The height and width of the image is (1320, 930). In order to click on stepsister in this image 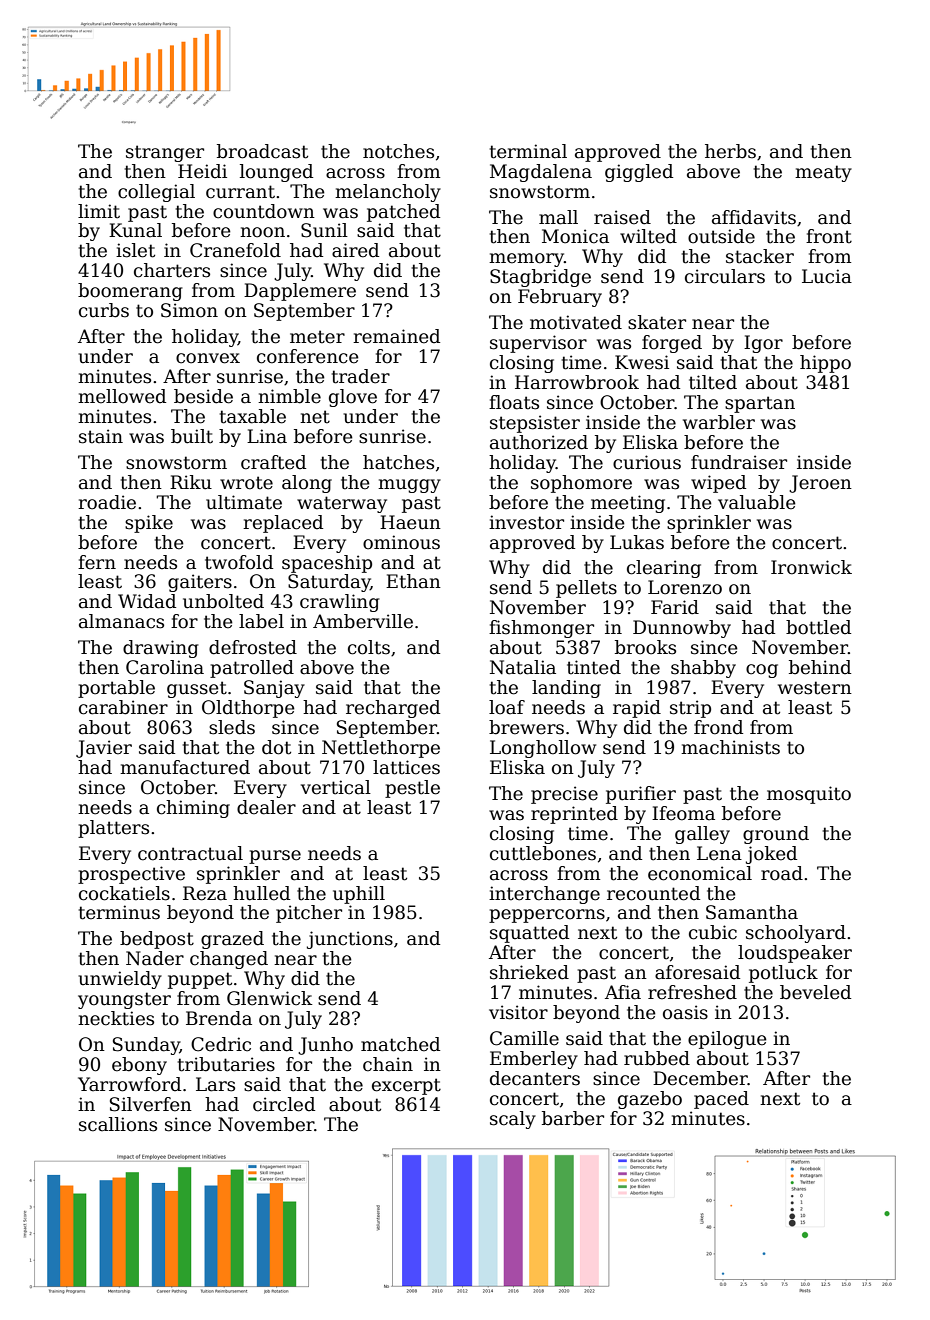, I will do `click(535, 424)`.
